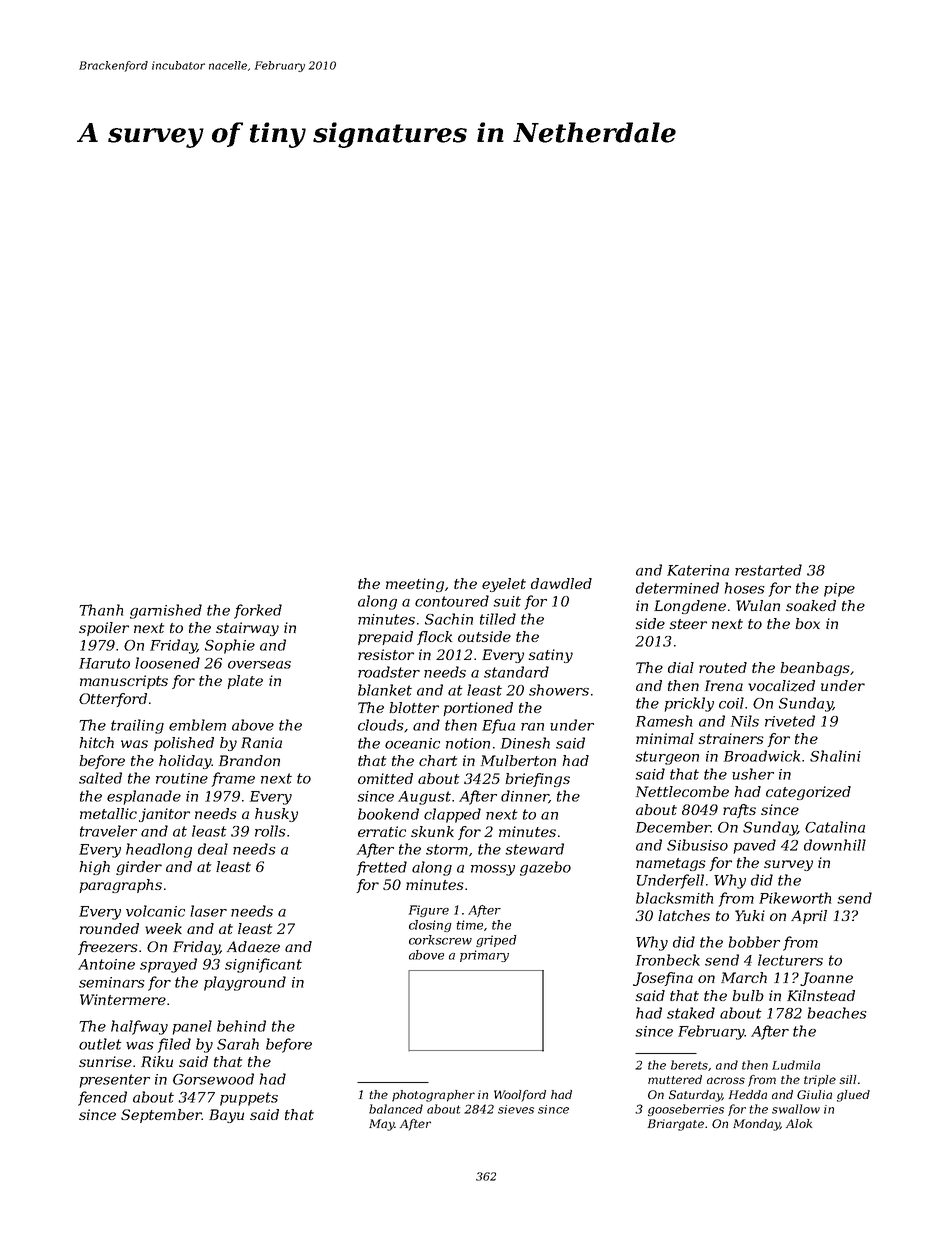 The image size is (952, 1233). Describe the element at coordinates (258, 611) in the screenshot. I see `forked` at that location.
